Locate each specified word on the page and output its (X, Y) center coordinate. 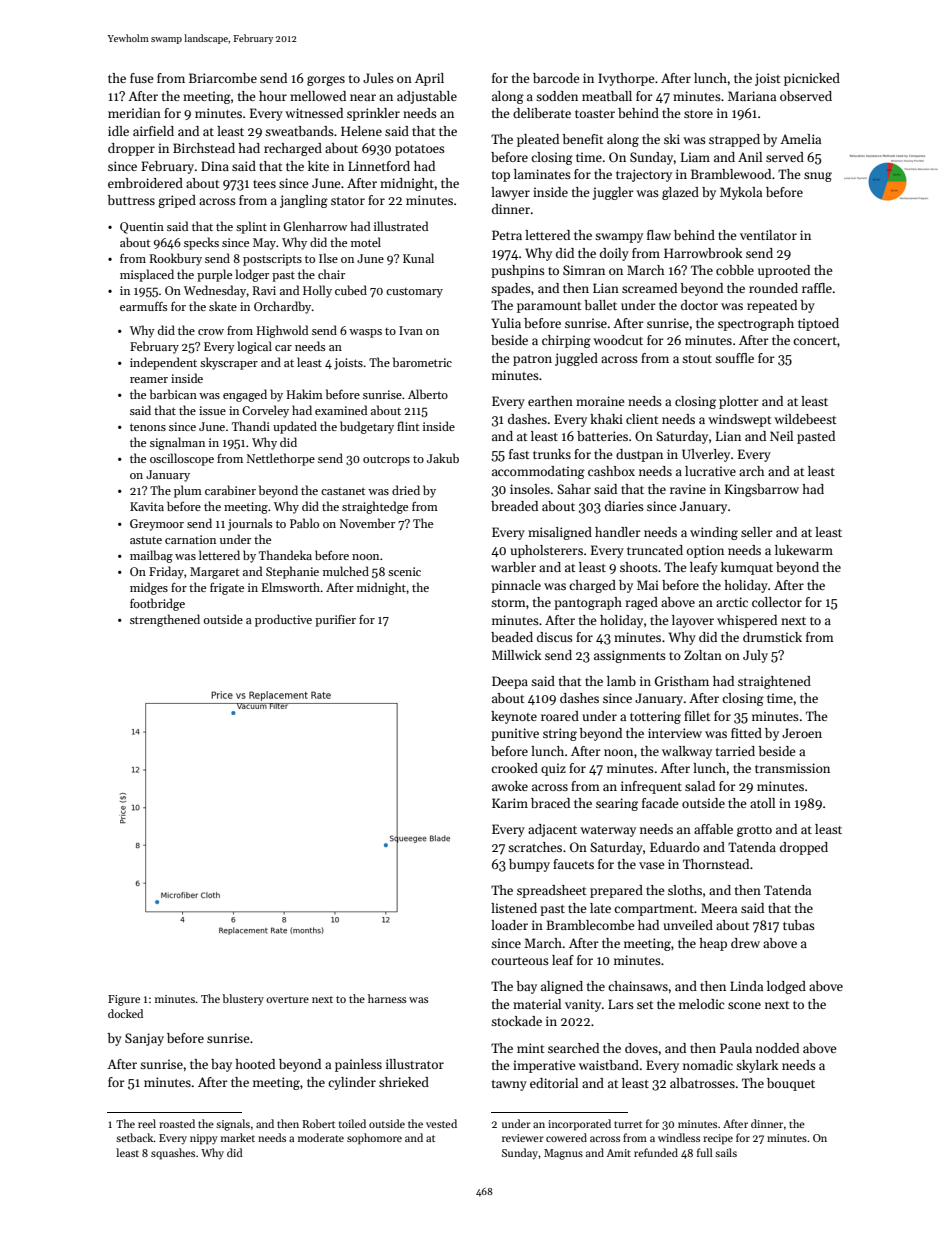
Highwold (282, 331)
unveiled (688, 925)
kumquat (747, 568)
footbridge (157, 604)
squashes (173, 1154)
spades (511, 289)
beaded (512, 637)
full (705, 1152)
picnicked (812, 79)
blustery (243, 1000)
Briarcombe (223, 78)
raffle (817, 288)
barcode (556, 78)
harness (387, 998)
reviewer (523, 1138)
